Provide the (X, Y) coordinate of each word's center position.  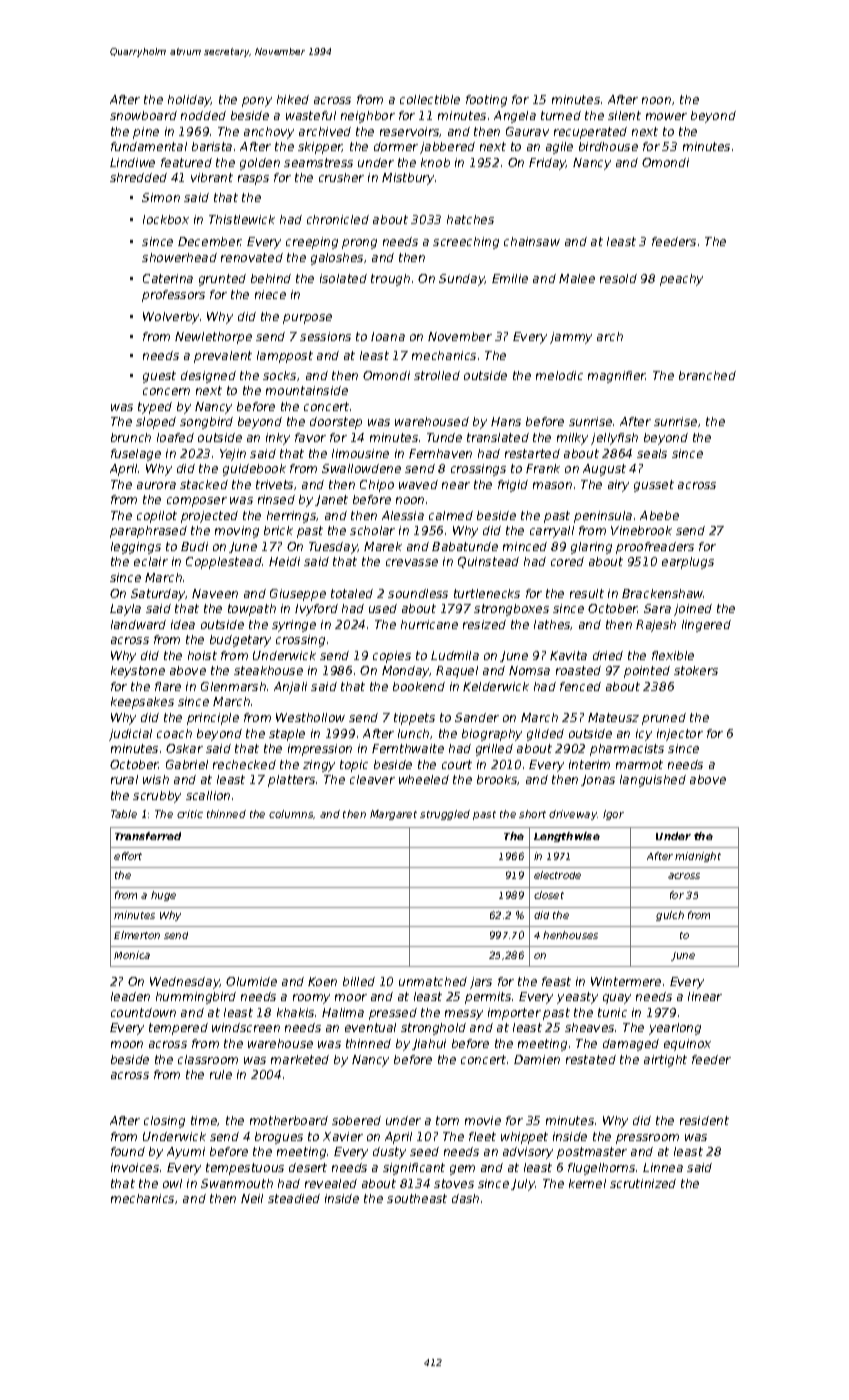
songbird (206, 423)
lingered (706, 626)
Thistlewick (242, 219)
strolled (437, 375)
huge (163, 896)
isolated (343, 278)
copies (392, 657)
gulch (670, 916)
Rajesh (656, 626)
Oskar (184, 748)
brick (278, 530)
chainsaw (532, 241)
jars (481, 983)
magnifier (617, 377)
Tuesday (333, 548)
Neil (252, 1198)
